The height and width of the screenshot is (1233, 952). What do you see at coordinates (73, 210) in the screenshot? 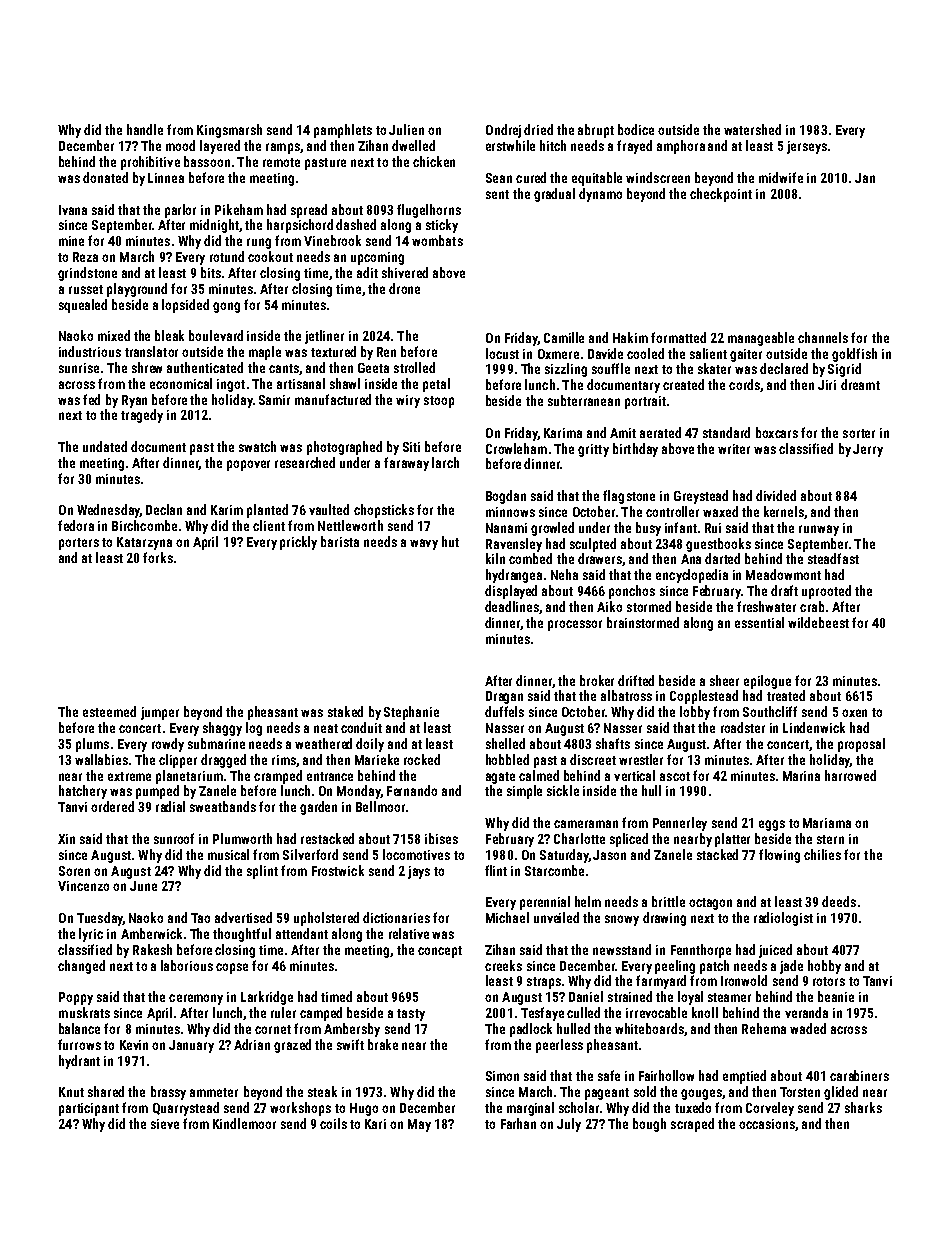
I see `Ivana` at bounding box center [73, 210].
